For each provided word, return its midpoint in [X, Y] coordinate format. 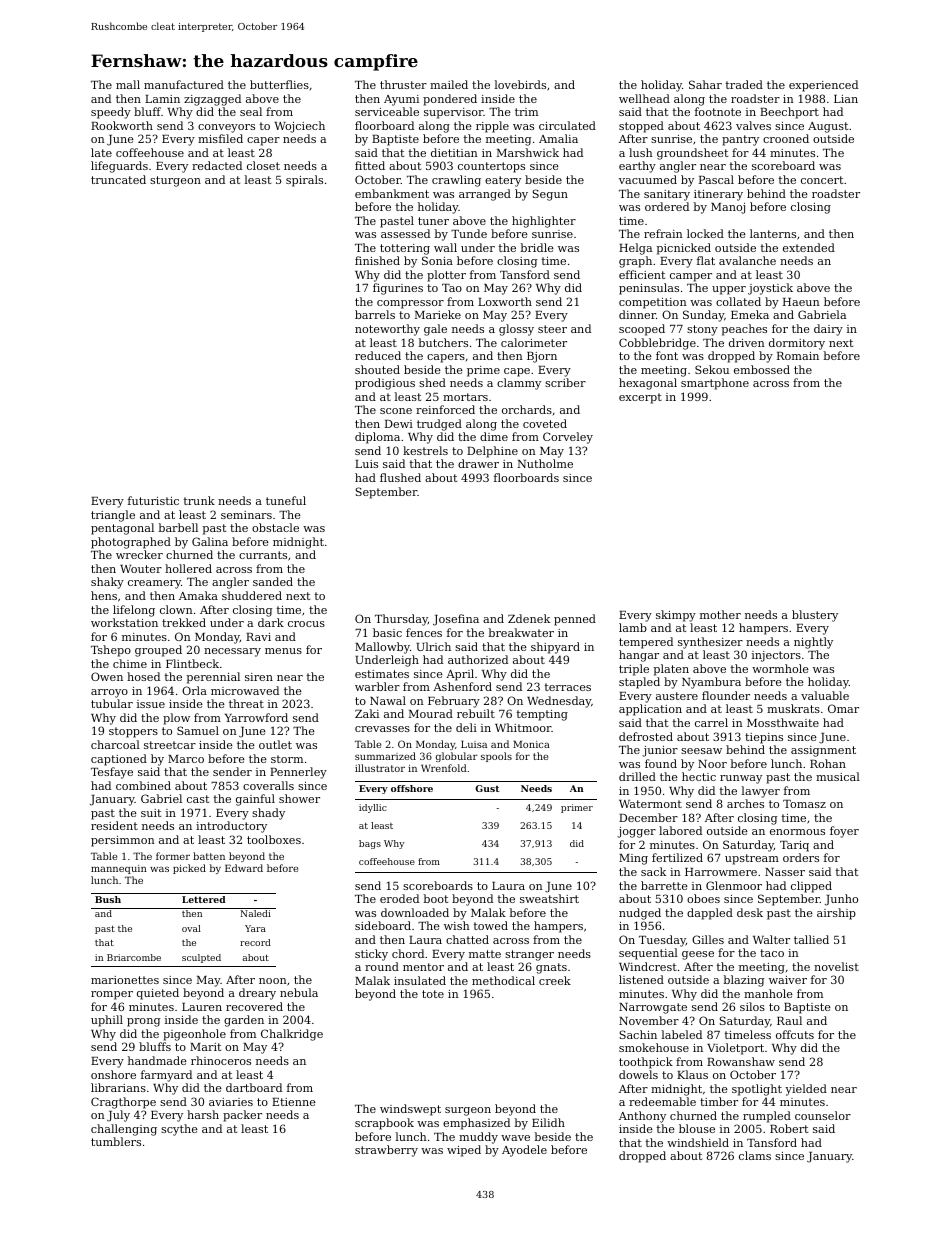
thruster [403, 84]
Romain [798, 356]
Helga [635, 249]
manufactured [184, 84]
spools [496, 757]
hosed [143, 676]
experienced [823, 86]
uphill [107, 1021]
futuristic [153, 500]
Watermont [650, 804]
